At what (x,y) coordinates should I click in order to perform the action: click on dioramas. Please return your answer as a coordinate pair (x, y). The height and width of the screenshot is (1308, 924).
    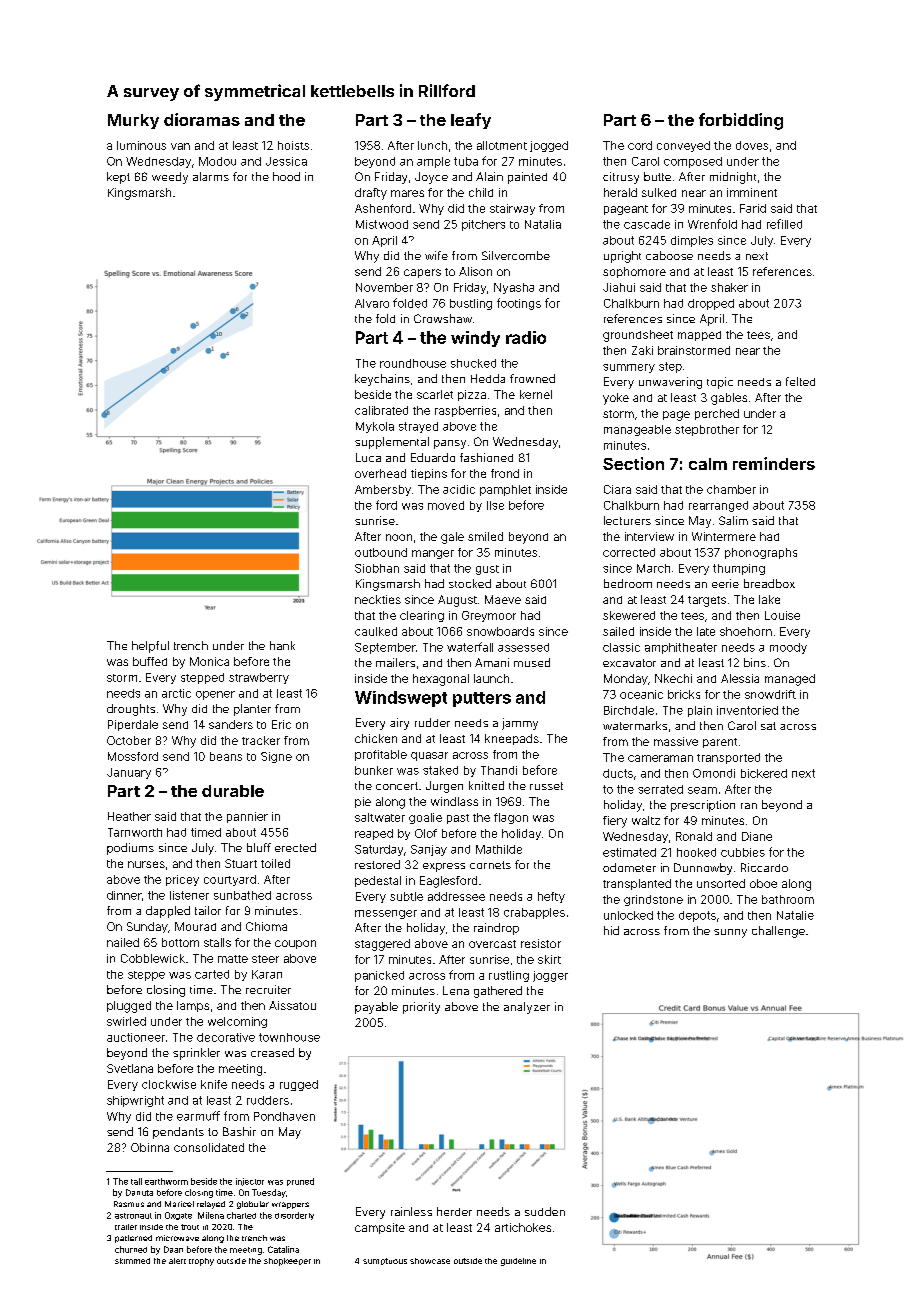
    Looking at the image, I should click on (202, 119).
